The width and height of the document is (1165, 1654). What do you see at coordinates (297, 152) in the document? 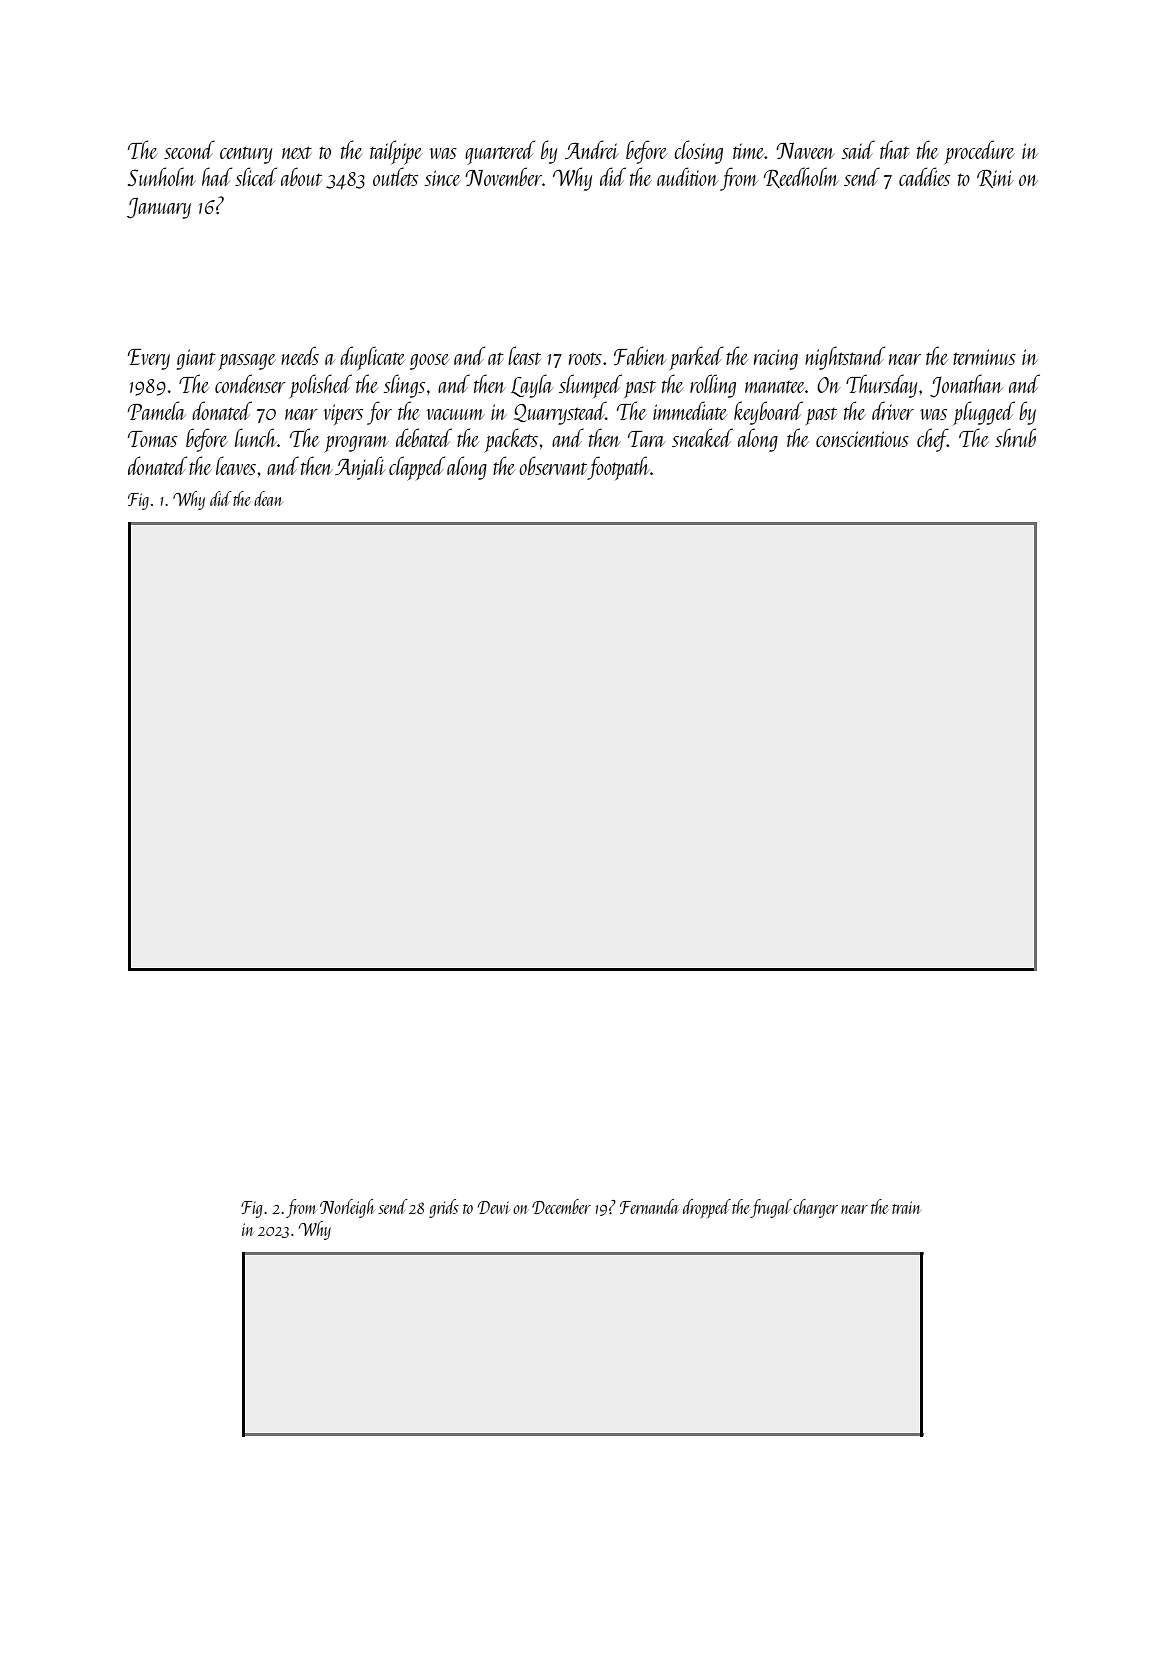
I see `next` at bounding box center [297, 152].
